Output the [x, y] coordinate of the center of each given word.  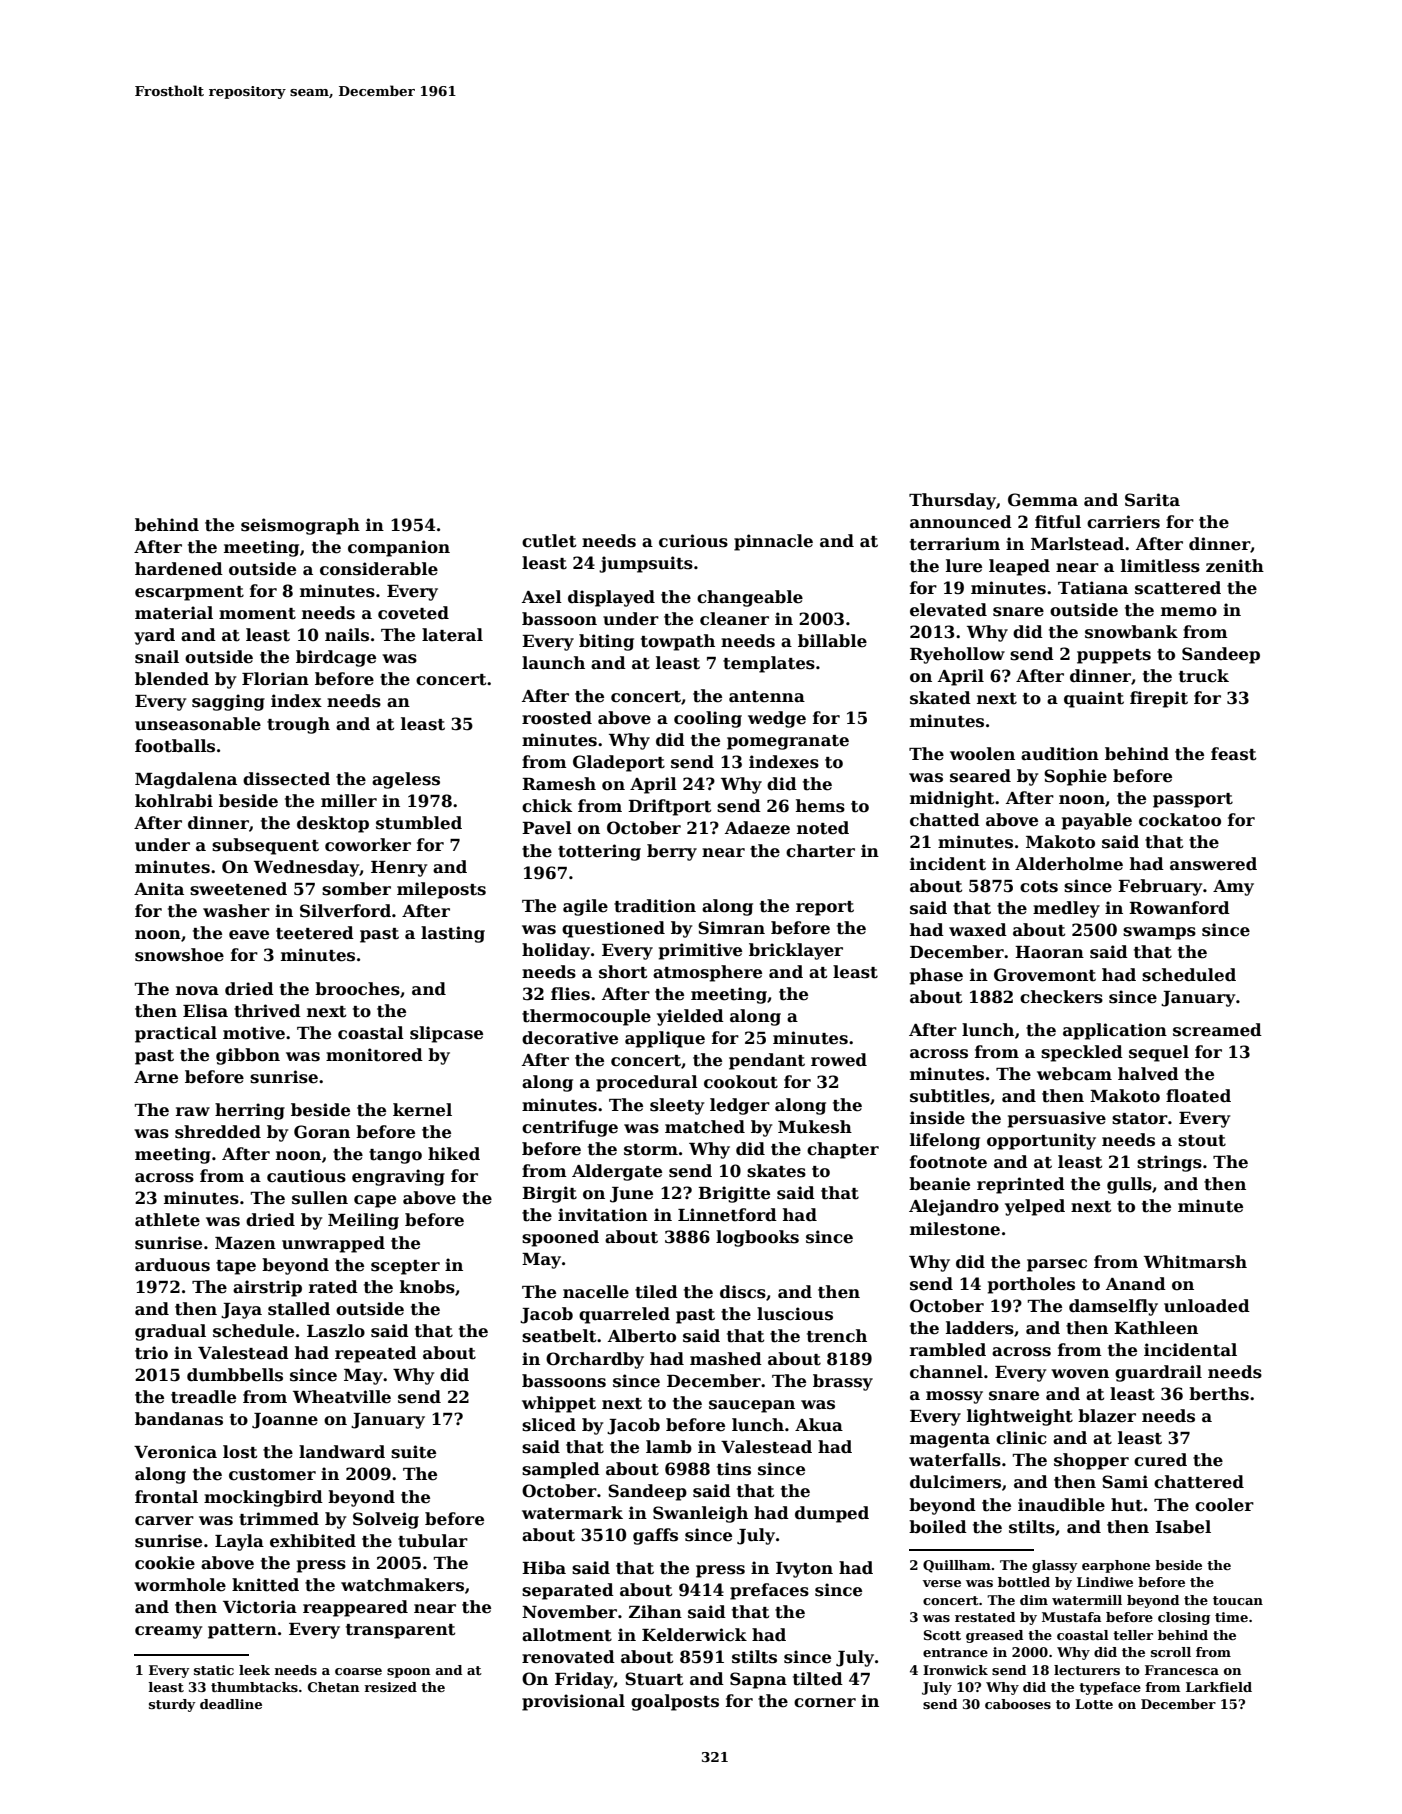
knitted [265, 1585]
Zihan [655, 1612]
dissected [286, 779]
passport [1193, 800]
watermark [572, 1513]
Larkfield [1219, 1687]
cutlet [549, 541]
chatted [945, 820]
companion [399, 548]
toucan [1238, 1600]
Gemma [1043, 500]
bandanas [179, 1419]
